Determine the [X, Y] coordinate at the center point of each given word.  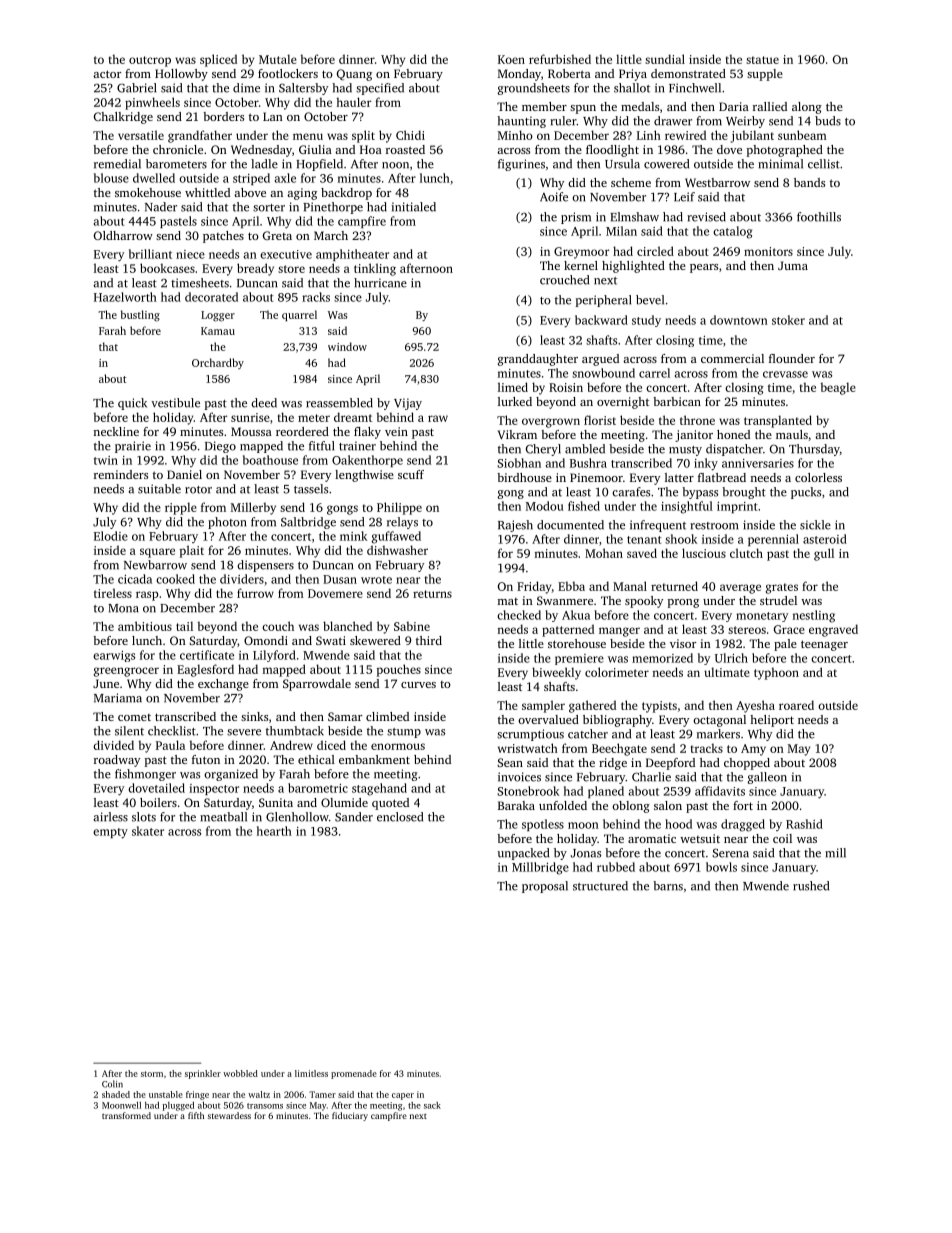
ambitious [145, 626]
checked [519, 615]
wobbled [240, 1073]
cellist [824, 164]
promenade [354, 1074]
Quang [354, 75]
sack [432, 1105]
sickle [815, 525]
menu [308, 136]
